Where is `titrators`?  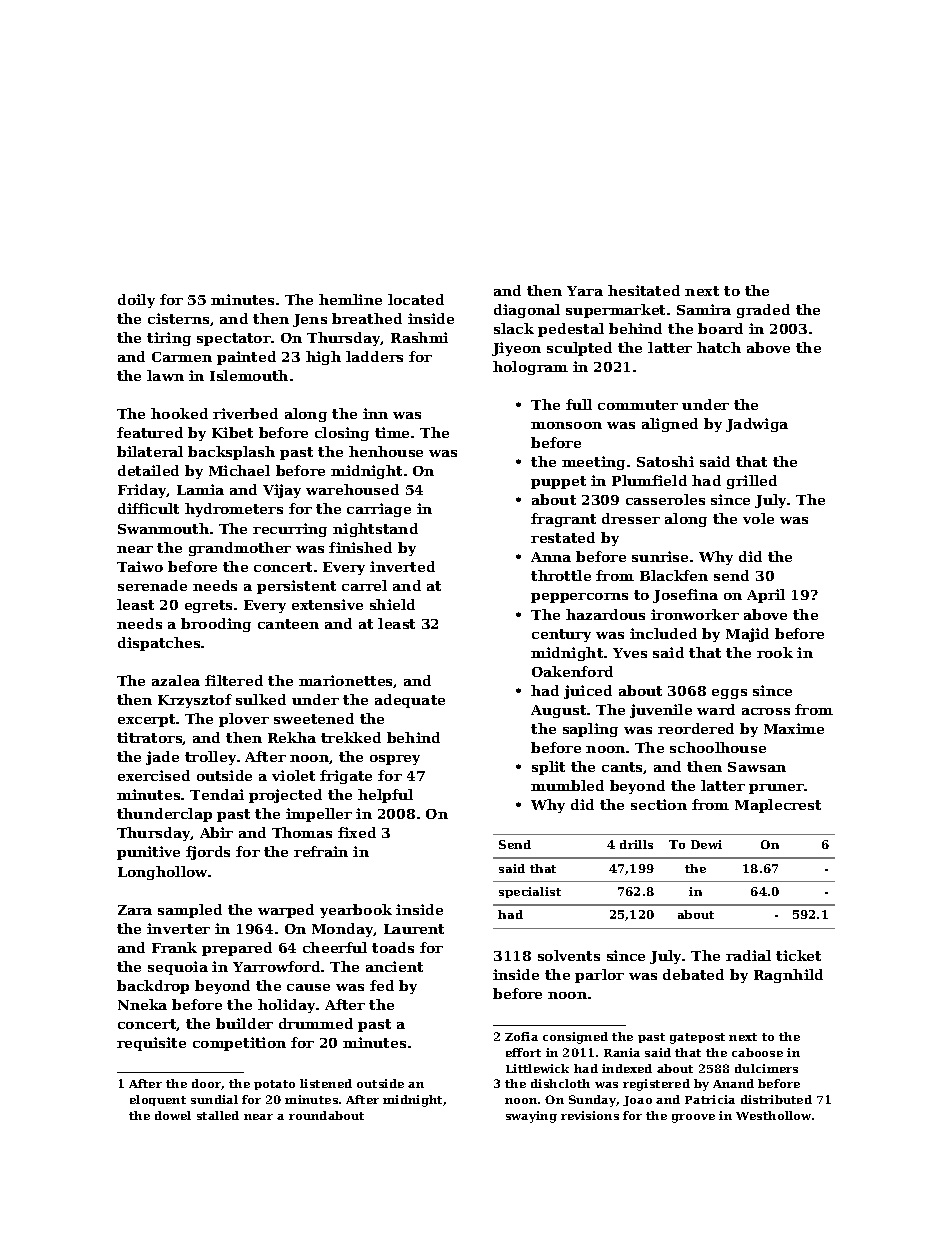 titrators is located at coordinates (150, 738).
